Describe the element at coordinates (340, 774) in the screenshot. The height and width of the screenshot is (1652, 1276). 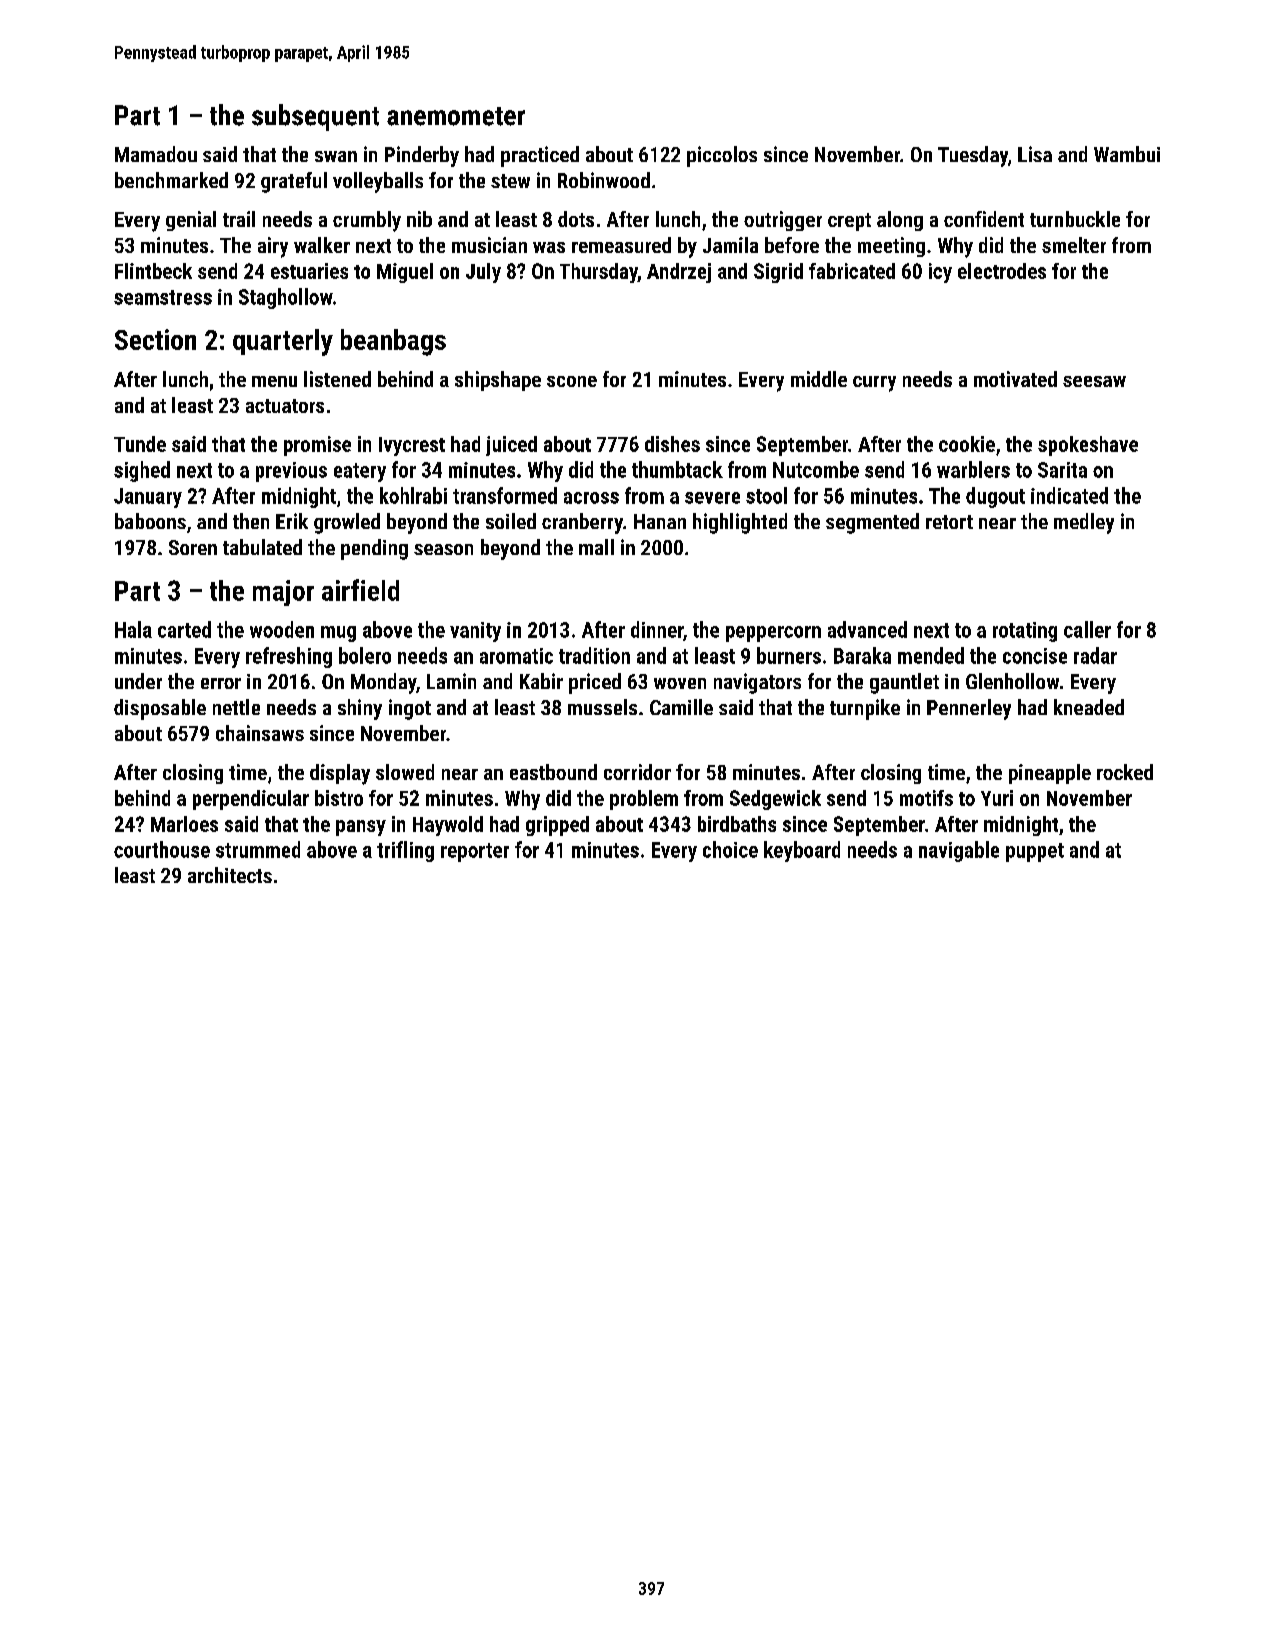
I see `display` at that location.
